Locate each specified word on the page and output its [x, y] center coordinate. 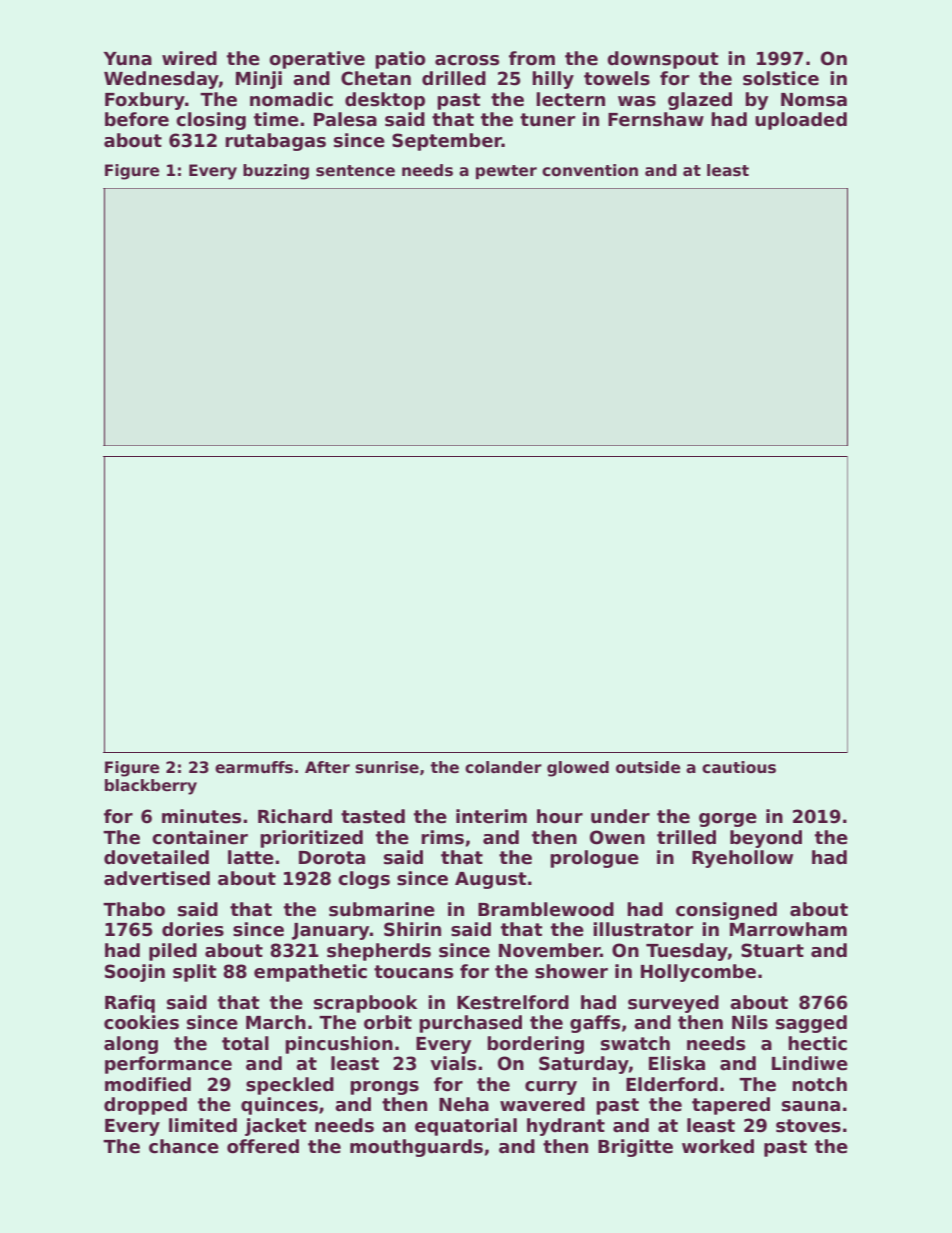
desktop [385, 101]
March [276, 1022]
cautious [739, 767]
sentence [355, 171]
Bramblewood [546, 909]
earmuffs [254, 767]
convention [590, 170]
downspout [662, 60]
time [276, 119]
